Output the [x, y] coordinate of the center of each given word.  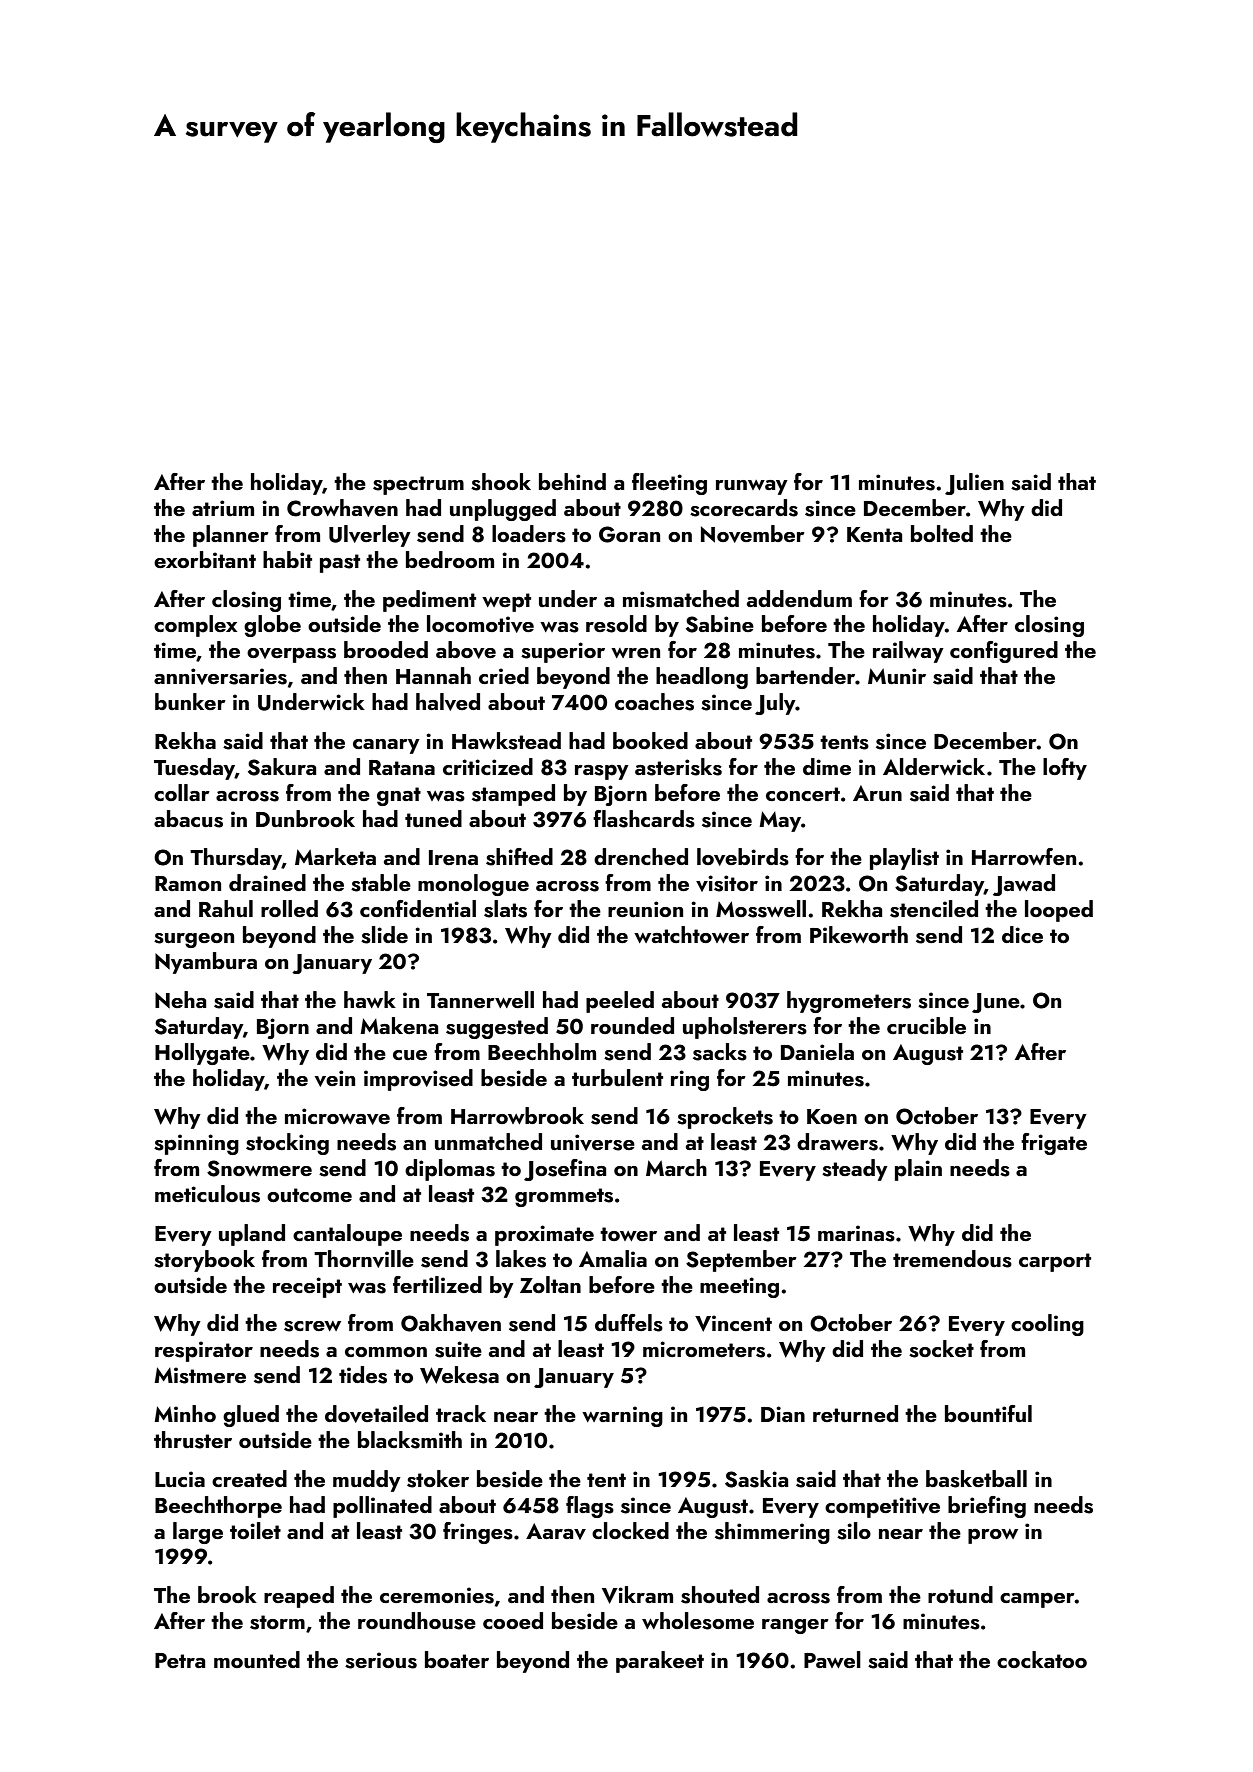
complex [195, 626]
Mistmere [200, 1375]
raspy [602, 772]
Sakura [282, 767]
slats [505, 909]
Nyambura [206, 963]
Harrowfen [1024, 856]
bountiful [988, 1413]
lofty [1065, 769]
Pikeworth [859, 934]
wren [635, 653]
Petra [180, 1660]
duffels [629, 1323]
